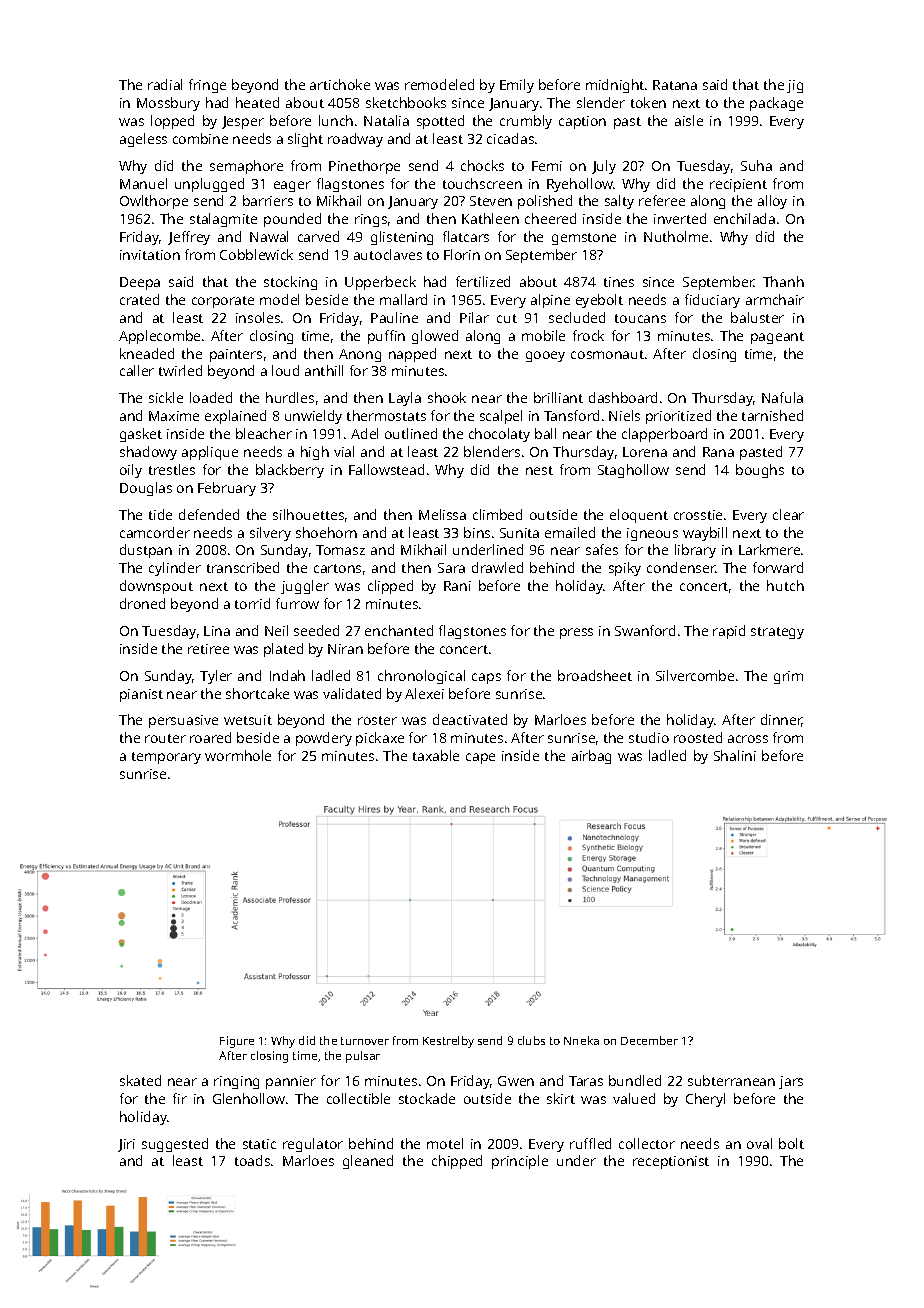 The width and height of the page is (924, 1308). I want to click on Swanford, so click(645, 630).
